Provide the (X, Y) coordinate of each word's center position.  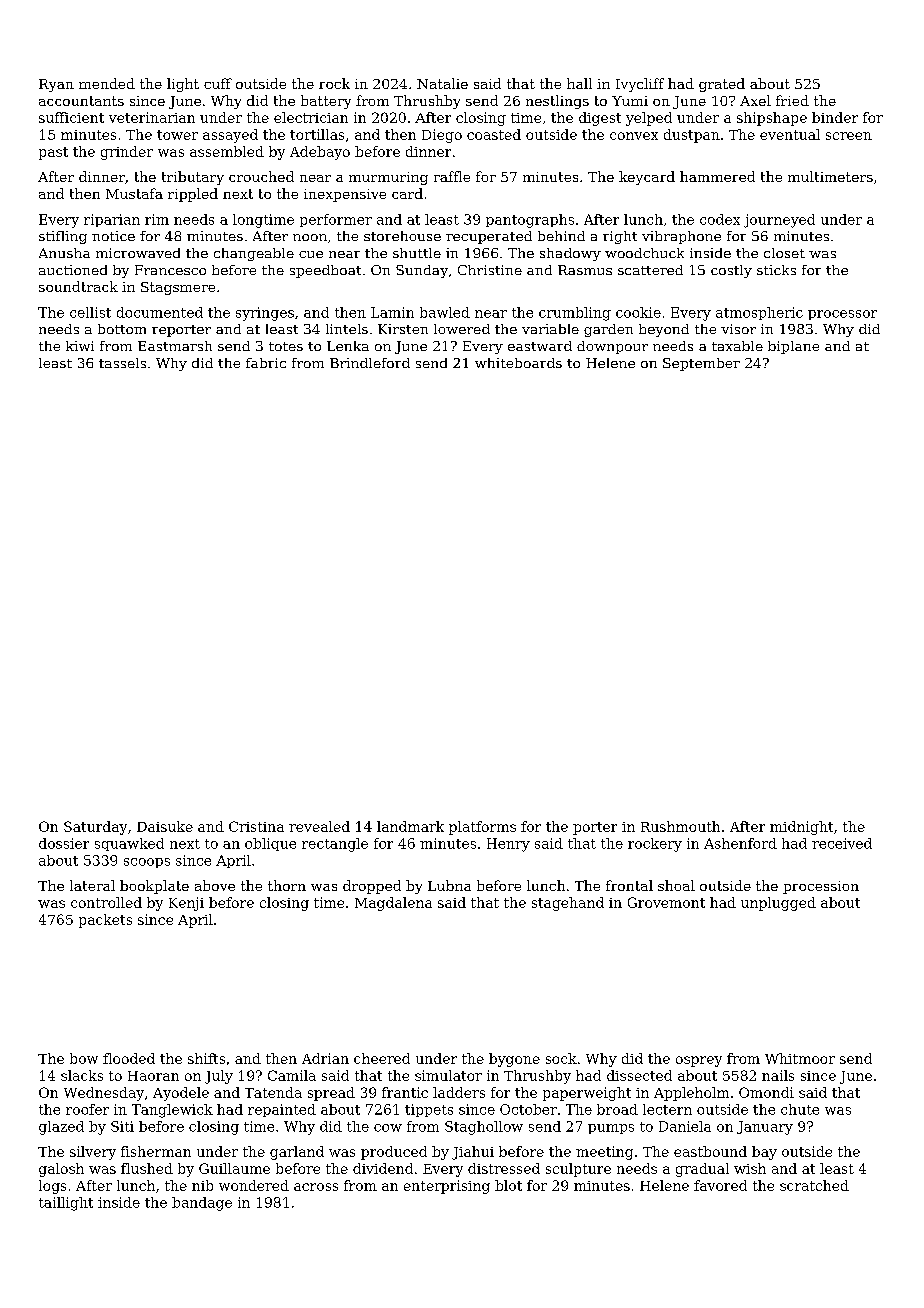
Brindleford (370, 363)
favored (720, 1185)
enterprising (447, 1187)
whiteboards (518, 363)
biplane (793, 347)
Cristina (256, 826)
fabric (266, 363)
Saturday (95, 828)
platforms (482, 828)
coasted (494, 134)
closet (784, 253)
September (701, 364)
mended (107, 83)
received (842, 843)
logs (52, 1187)
